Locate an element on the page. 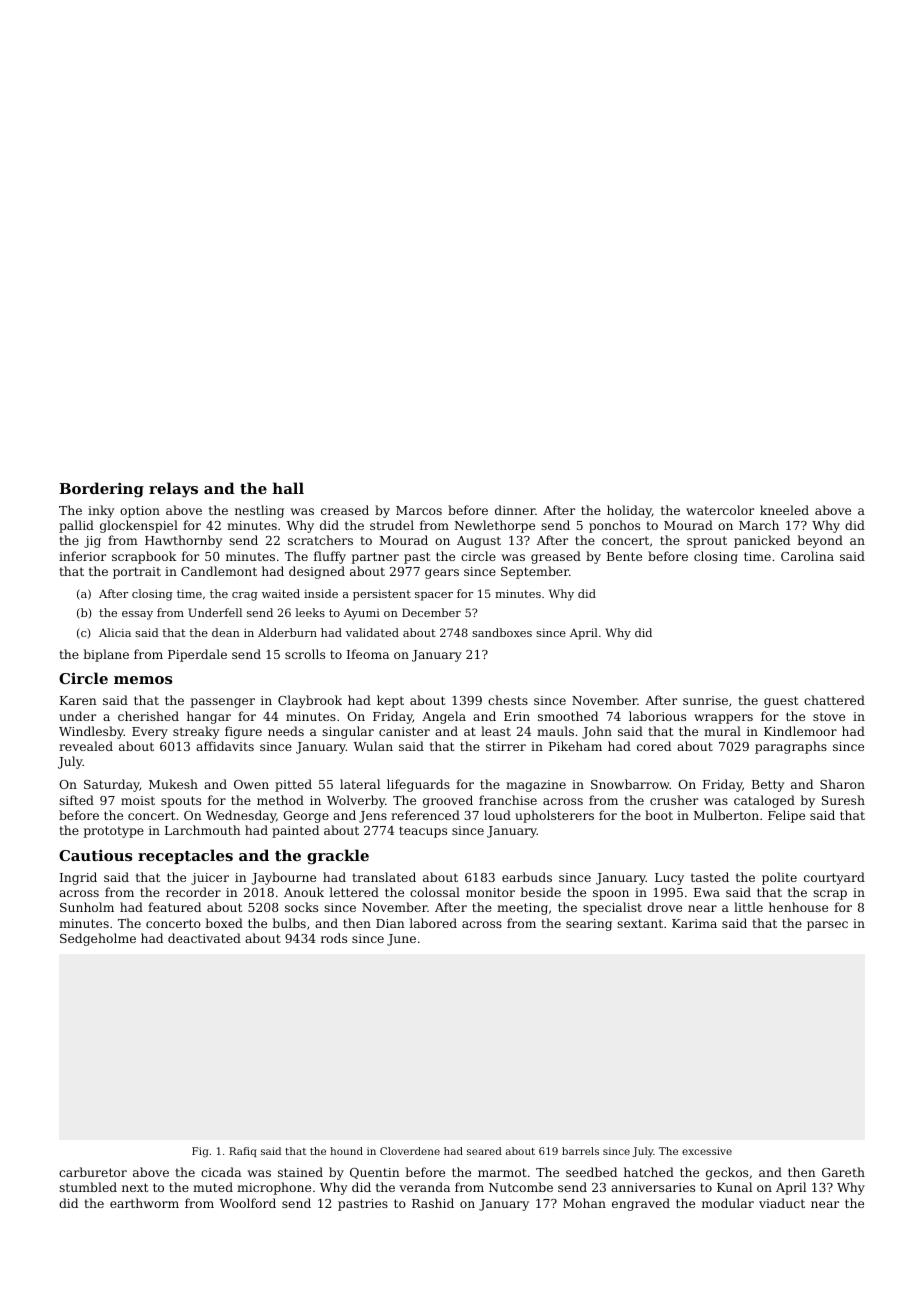 The height and width of the image is (1308, 924). stumbled is located at coordinates (88, 1187).
